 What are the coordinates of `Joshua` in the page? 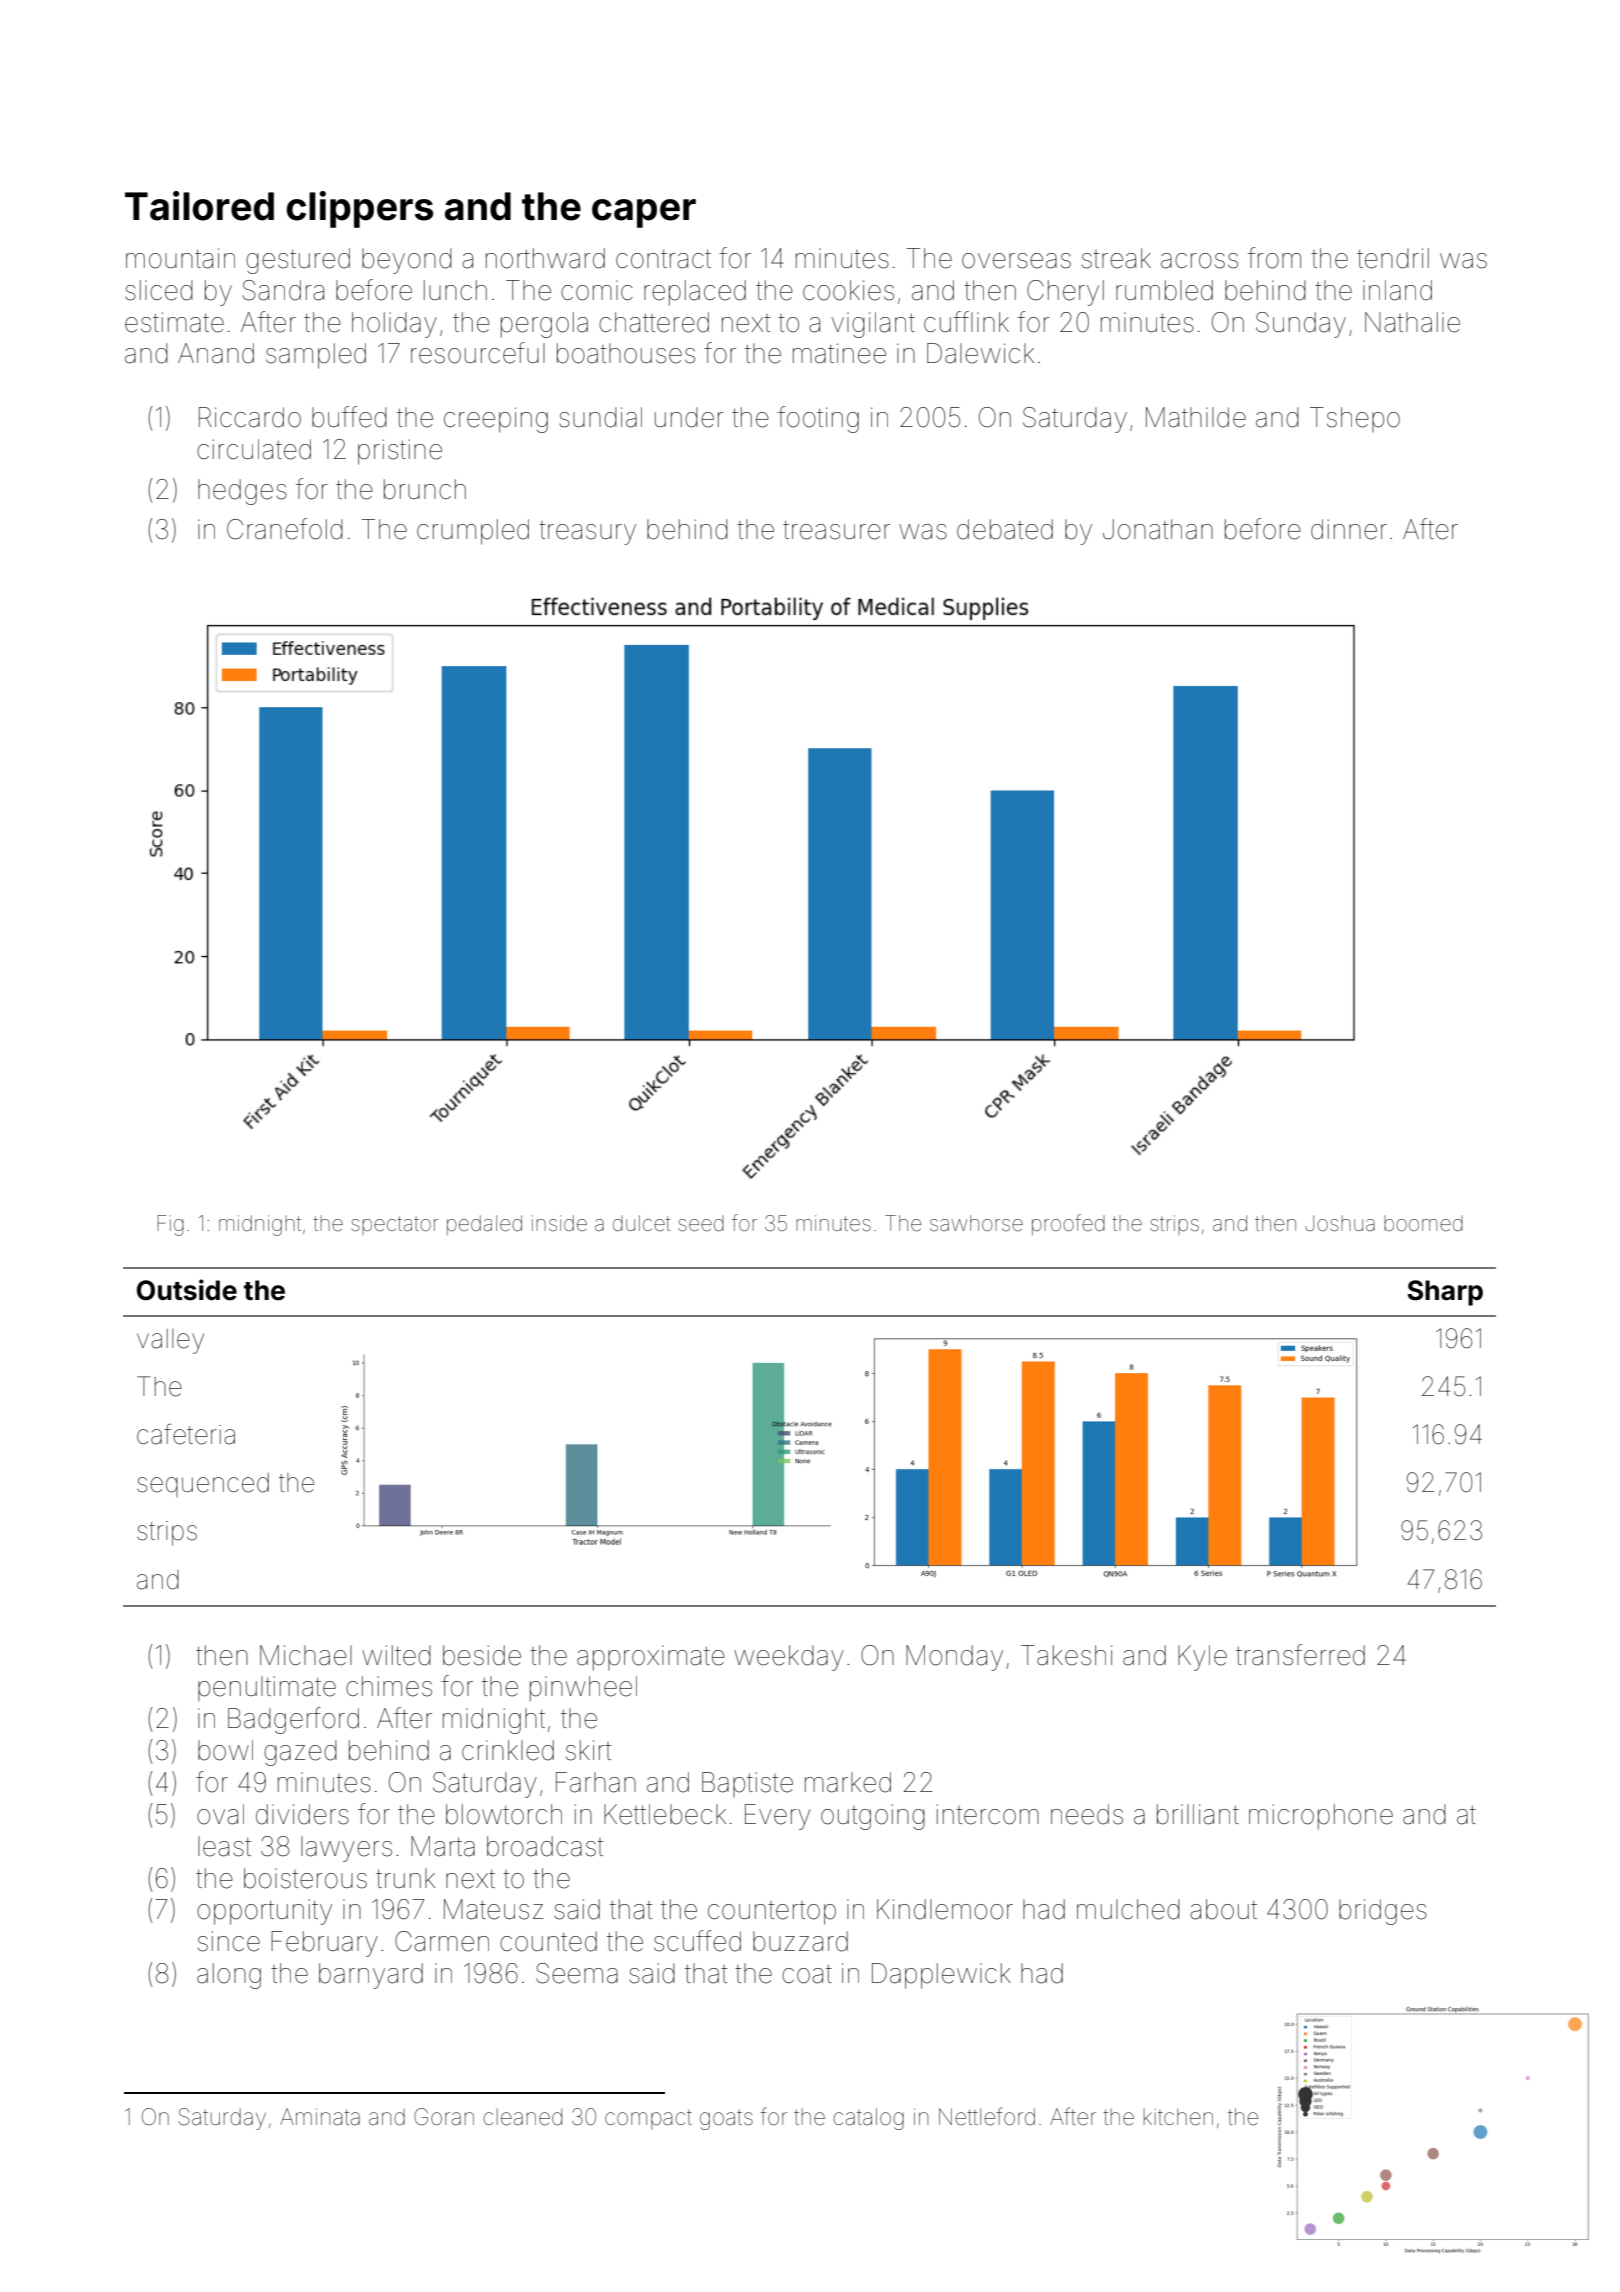 It's located at (1340, 1223).
